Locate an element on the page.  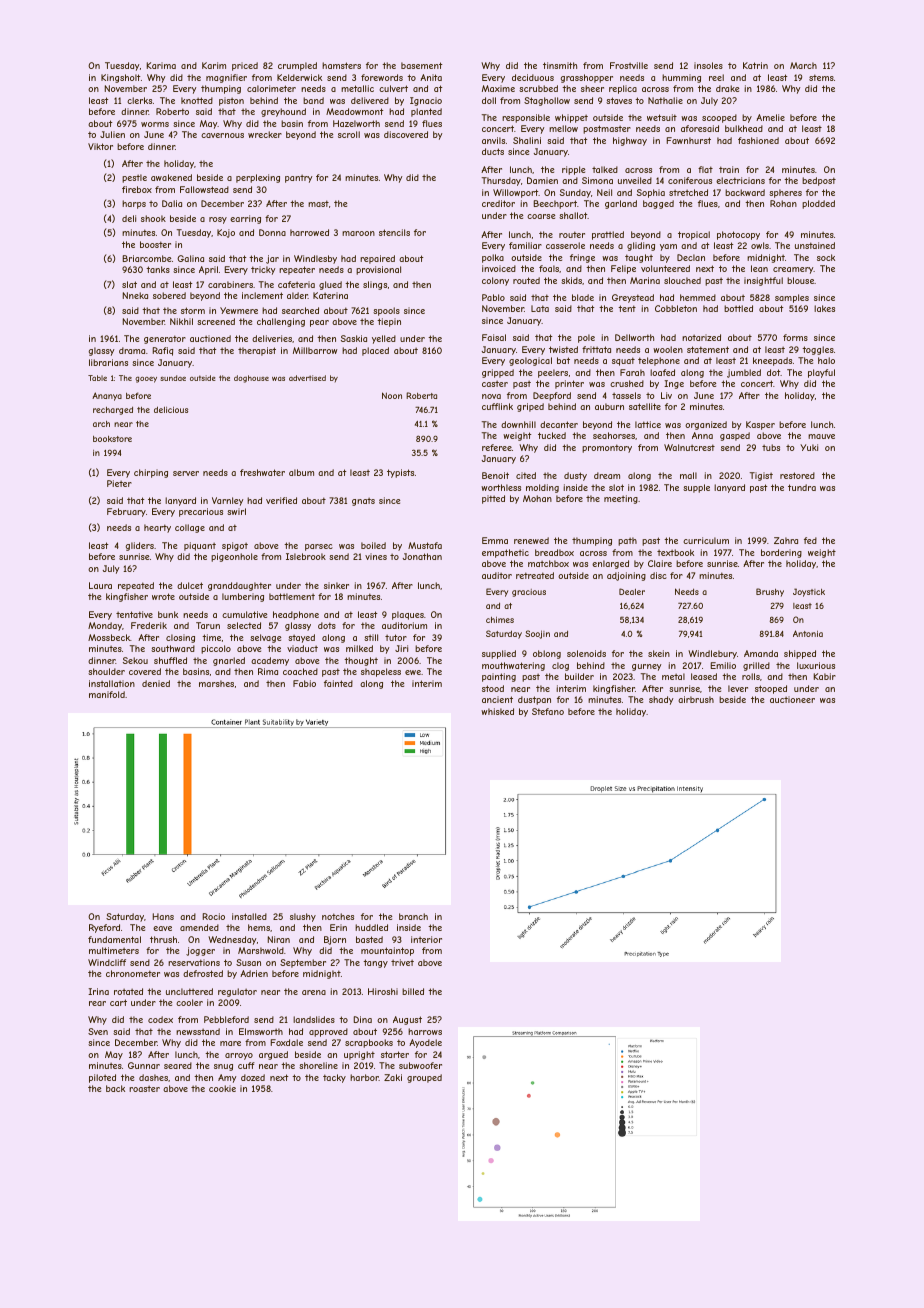
Tigist is located at coordinates (761, 476).
